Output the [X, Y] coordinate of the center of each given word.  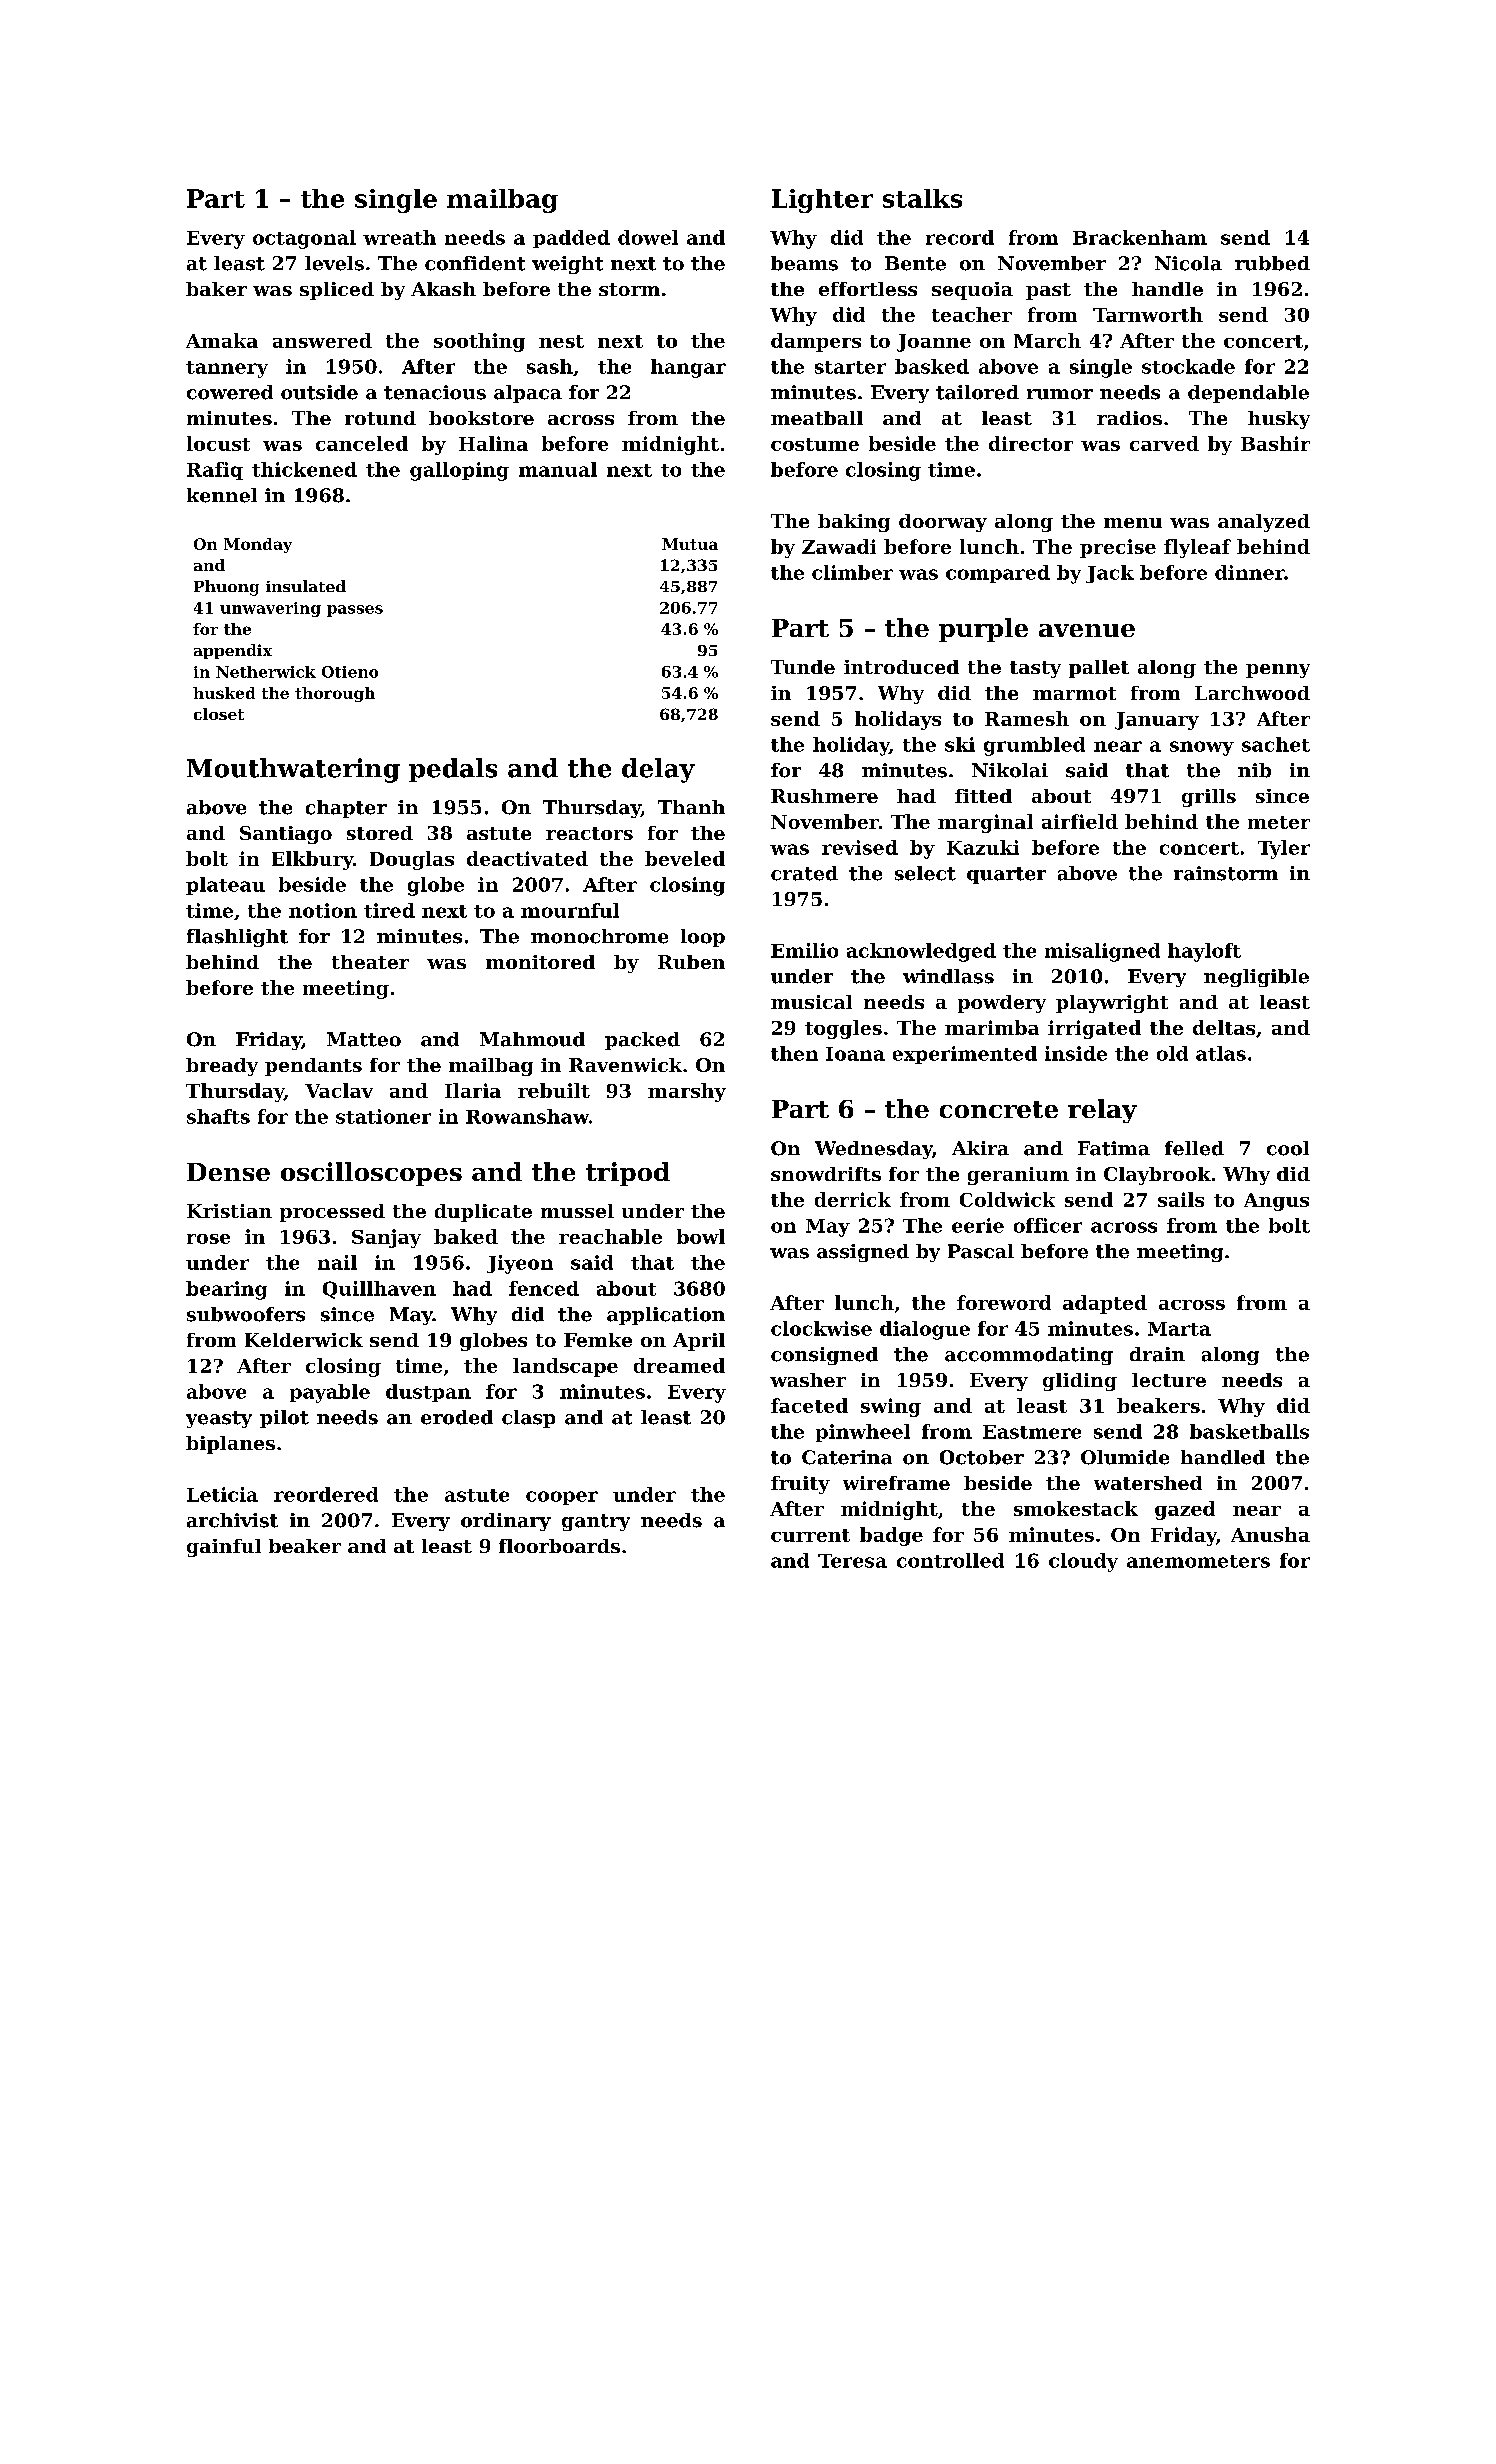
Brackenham [1140, 237]
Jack [1110, 574]
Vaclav [339, 1090]
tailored [977, 392]
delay [658, 770]
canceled [362, 443]
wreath [399, 237]
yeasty [219, 1419]
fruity [800, 1485]
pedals [453, 770]
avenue [1087, 630]
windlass [948, 976]
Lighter [822, 201]
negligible [1256, 978]
